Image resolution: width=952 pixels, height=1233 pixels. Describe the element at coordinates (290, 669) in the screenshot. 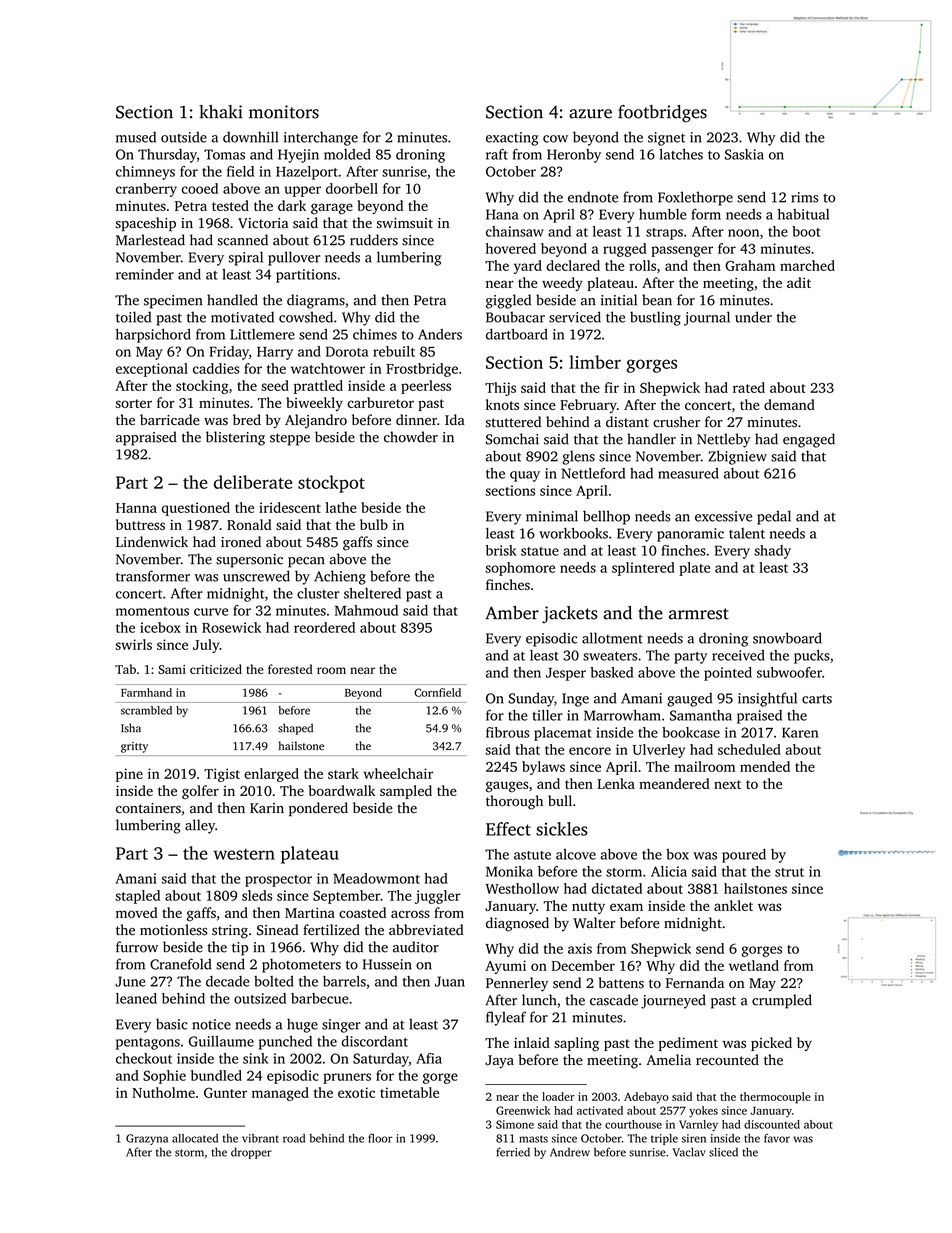

I see `forested` at that location.
